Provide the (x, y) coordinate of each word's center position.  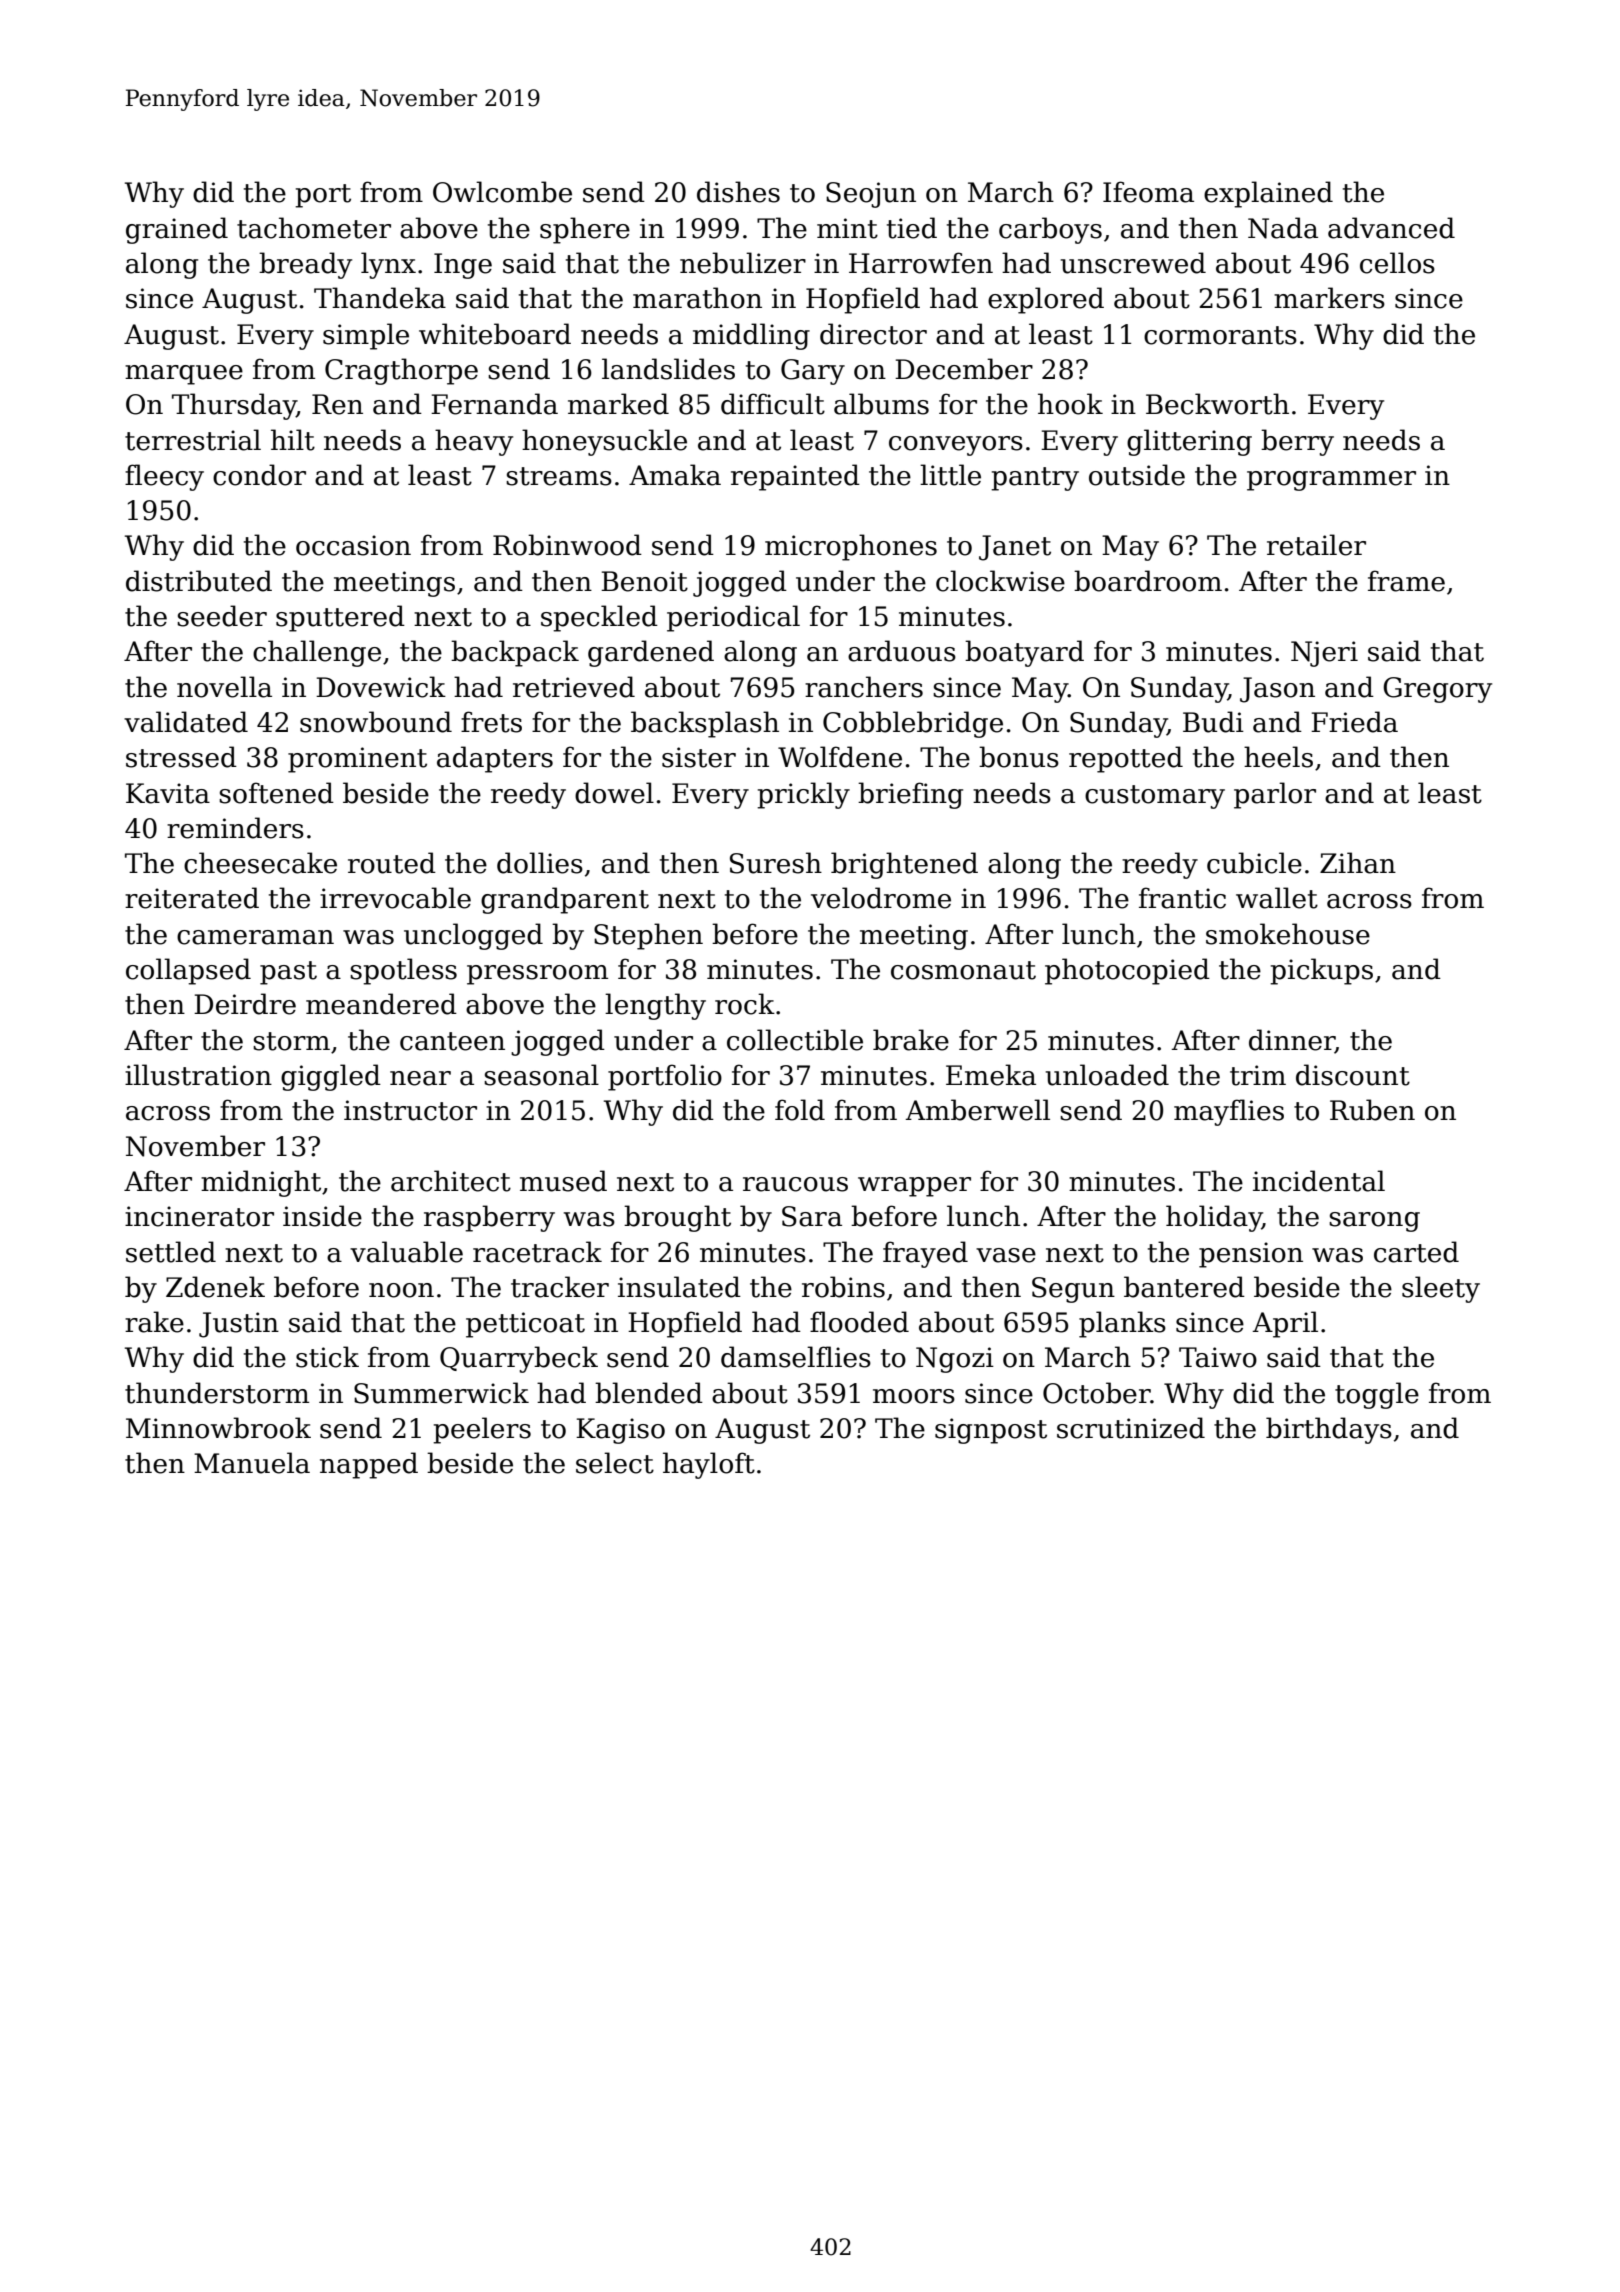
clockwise (1000, 581)
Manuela (252, 1463)
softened (276, 793)
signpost (991, 1431)
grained (177, 230)
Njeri (1324, 654)
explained (1268, 194)
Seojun (871, 195)
